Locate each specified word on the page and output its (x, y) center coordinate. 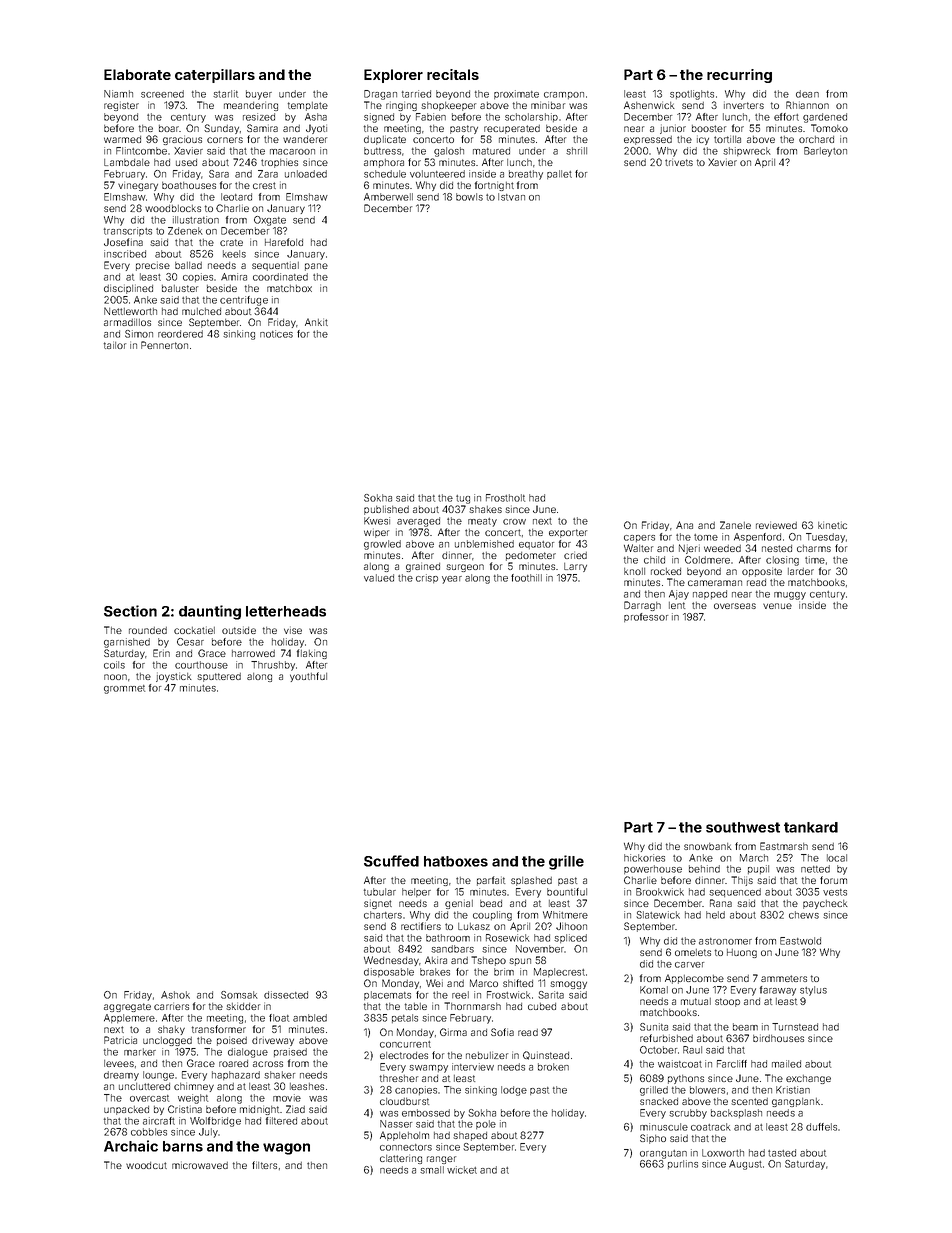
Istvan (511, 197)
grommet (124, 689)
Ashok (175, 995)
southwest (743, 827)
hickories (644, 858)
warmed (122, 139)
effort (786, 117)
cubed (542, 1006)
